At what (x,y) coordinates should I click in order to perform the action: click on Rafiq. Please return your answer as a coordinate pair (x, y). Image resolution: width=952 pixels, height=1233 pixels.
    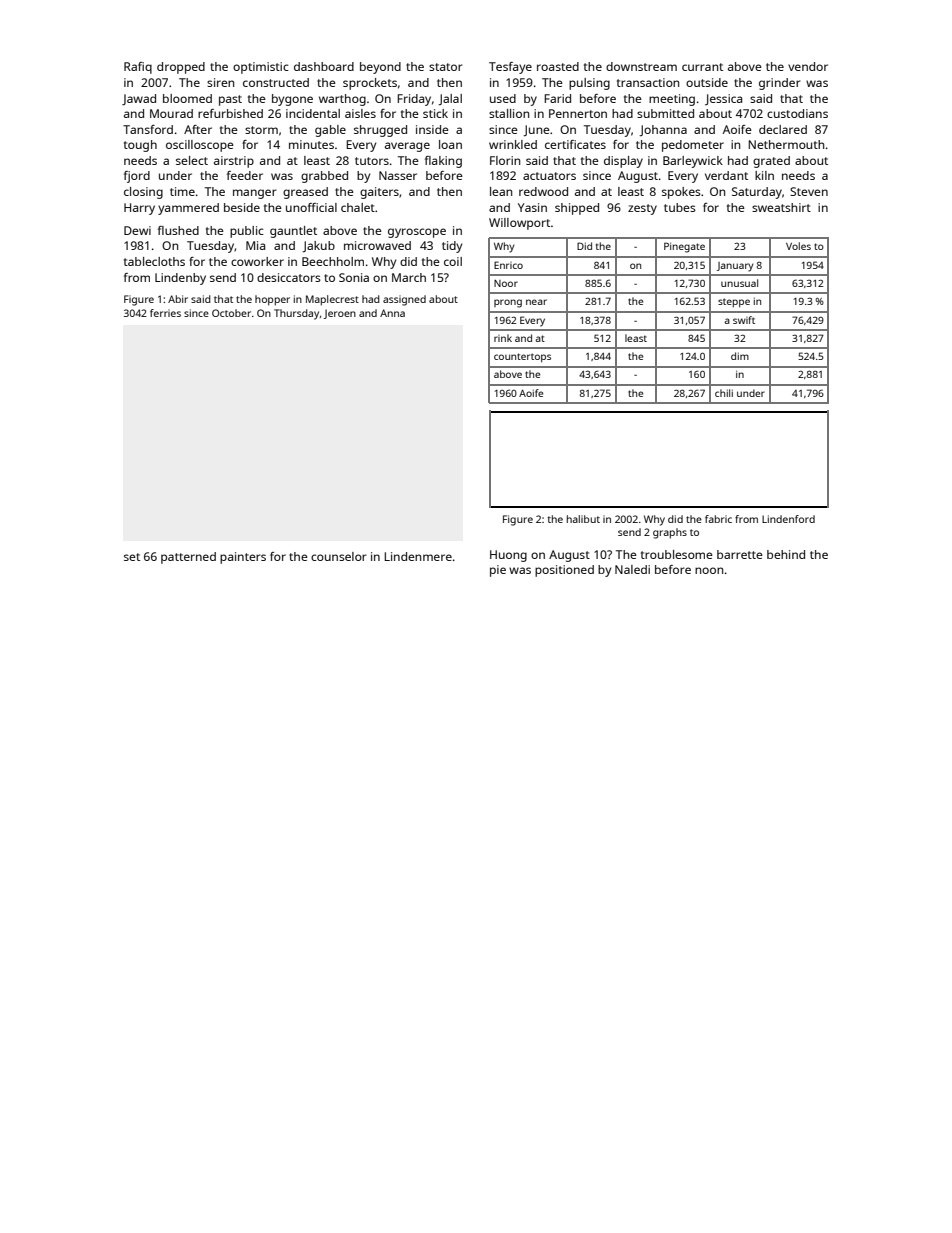
    Looking at the image, I should click on (138, 68).
